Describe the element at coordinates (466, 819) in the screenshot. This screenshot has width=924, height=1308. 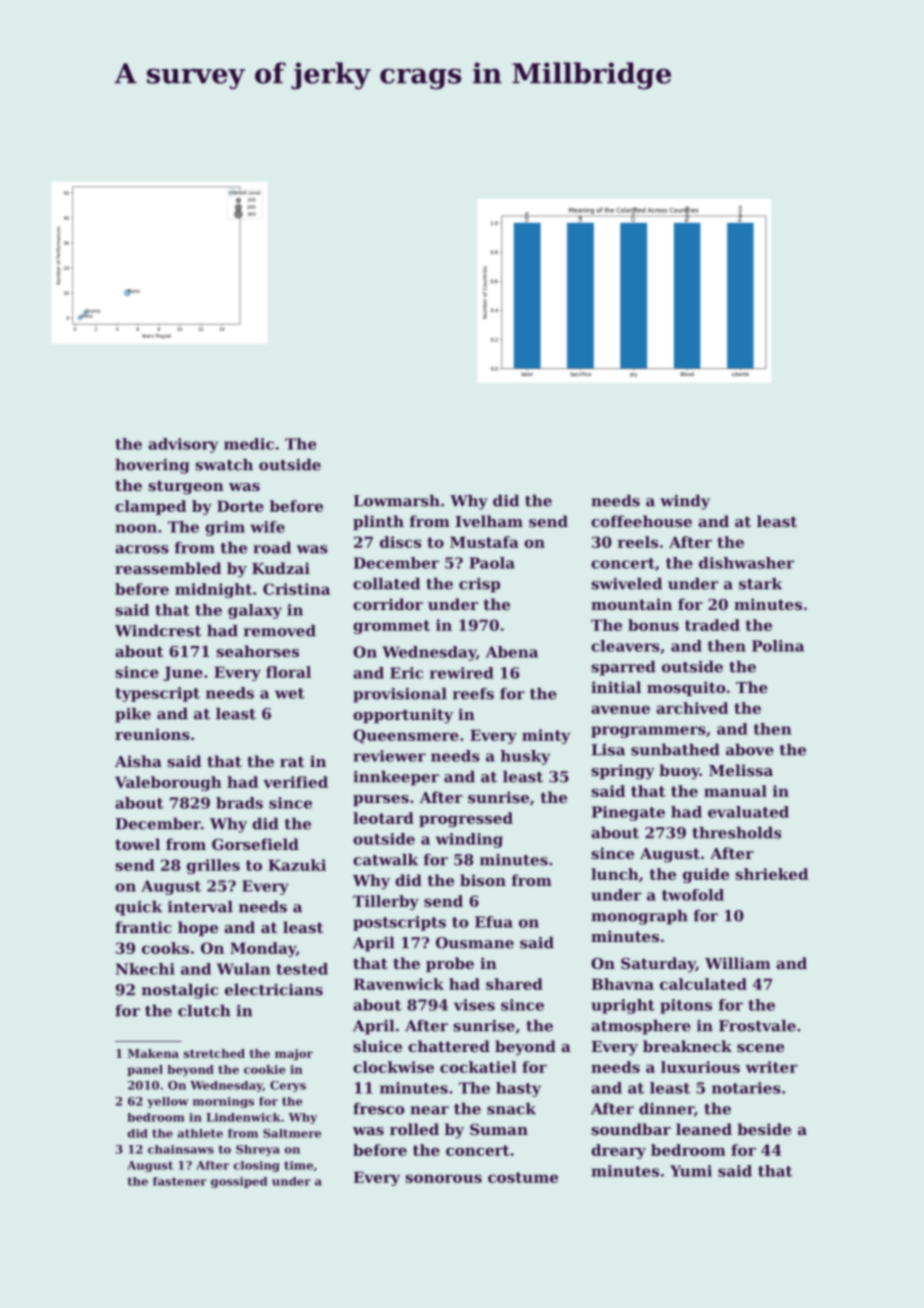
I see `progressed` at that location.
